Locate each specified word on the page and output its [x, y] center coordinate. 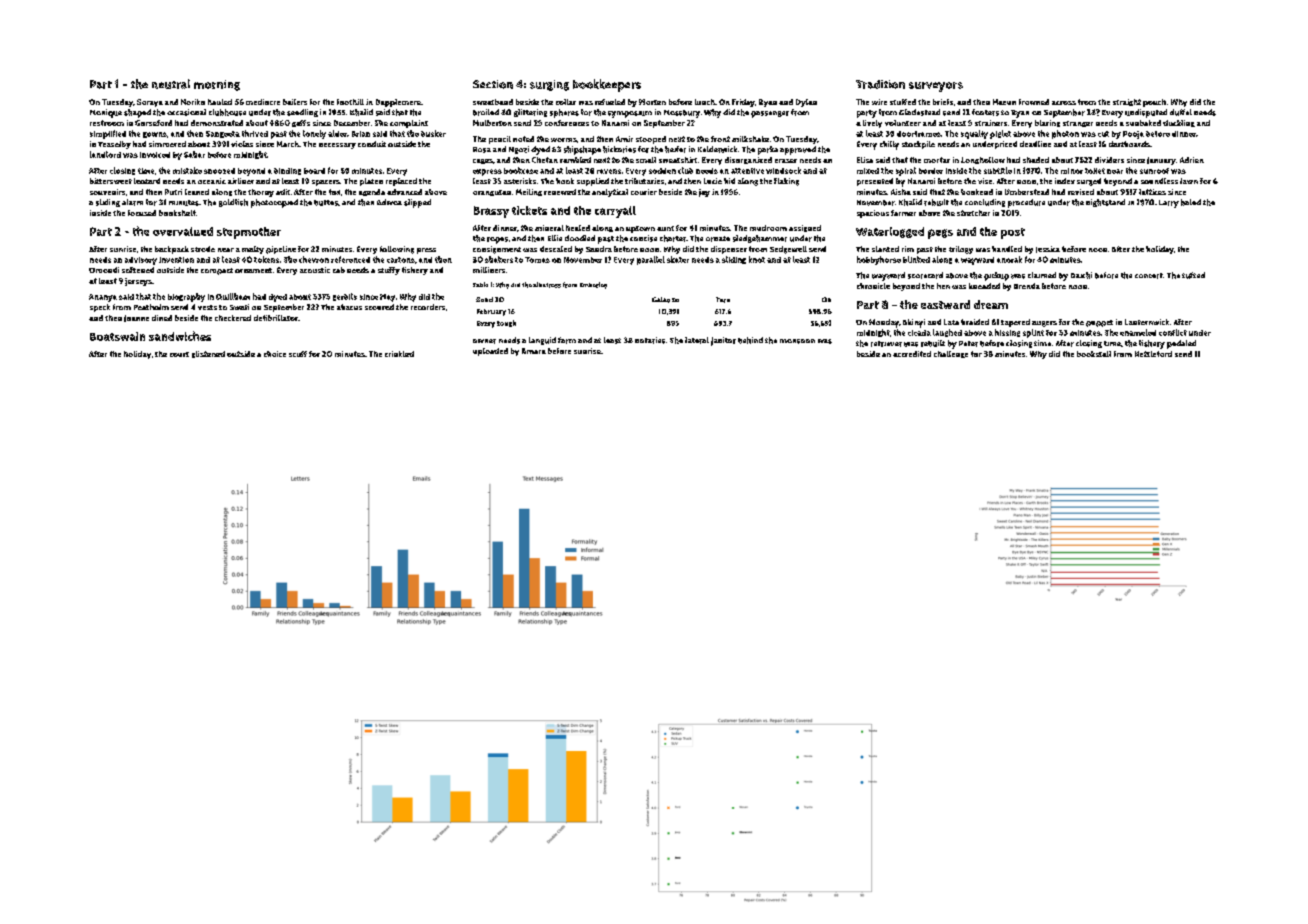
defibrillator [276, 318]
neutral [171, 84]
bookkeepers [607, 85]
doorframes [919, 134]
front [720, 139]
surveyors [936, 87]
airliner [241, 181]
